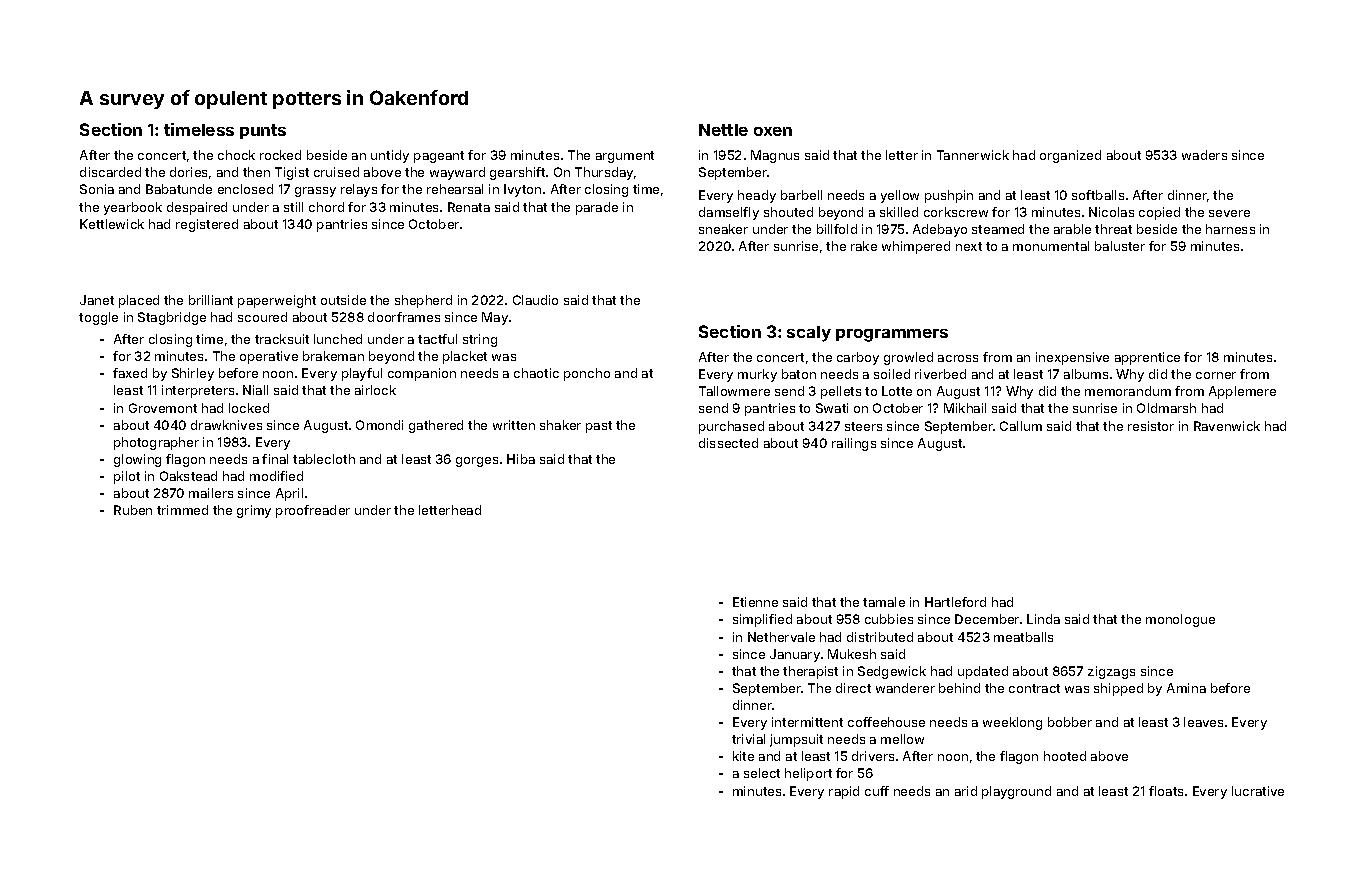 This page has width=1372, height=887. Describe the element at coordinates (313, 511) in the page. I see `proofreader` at that location.
